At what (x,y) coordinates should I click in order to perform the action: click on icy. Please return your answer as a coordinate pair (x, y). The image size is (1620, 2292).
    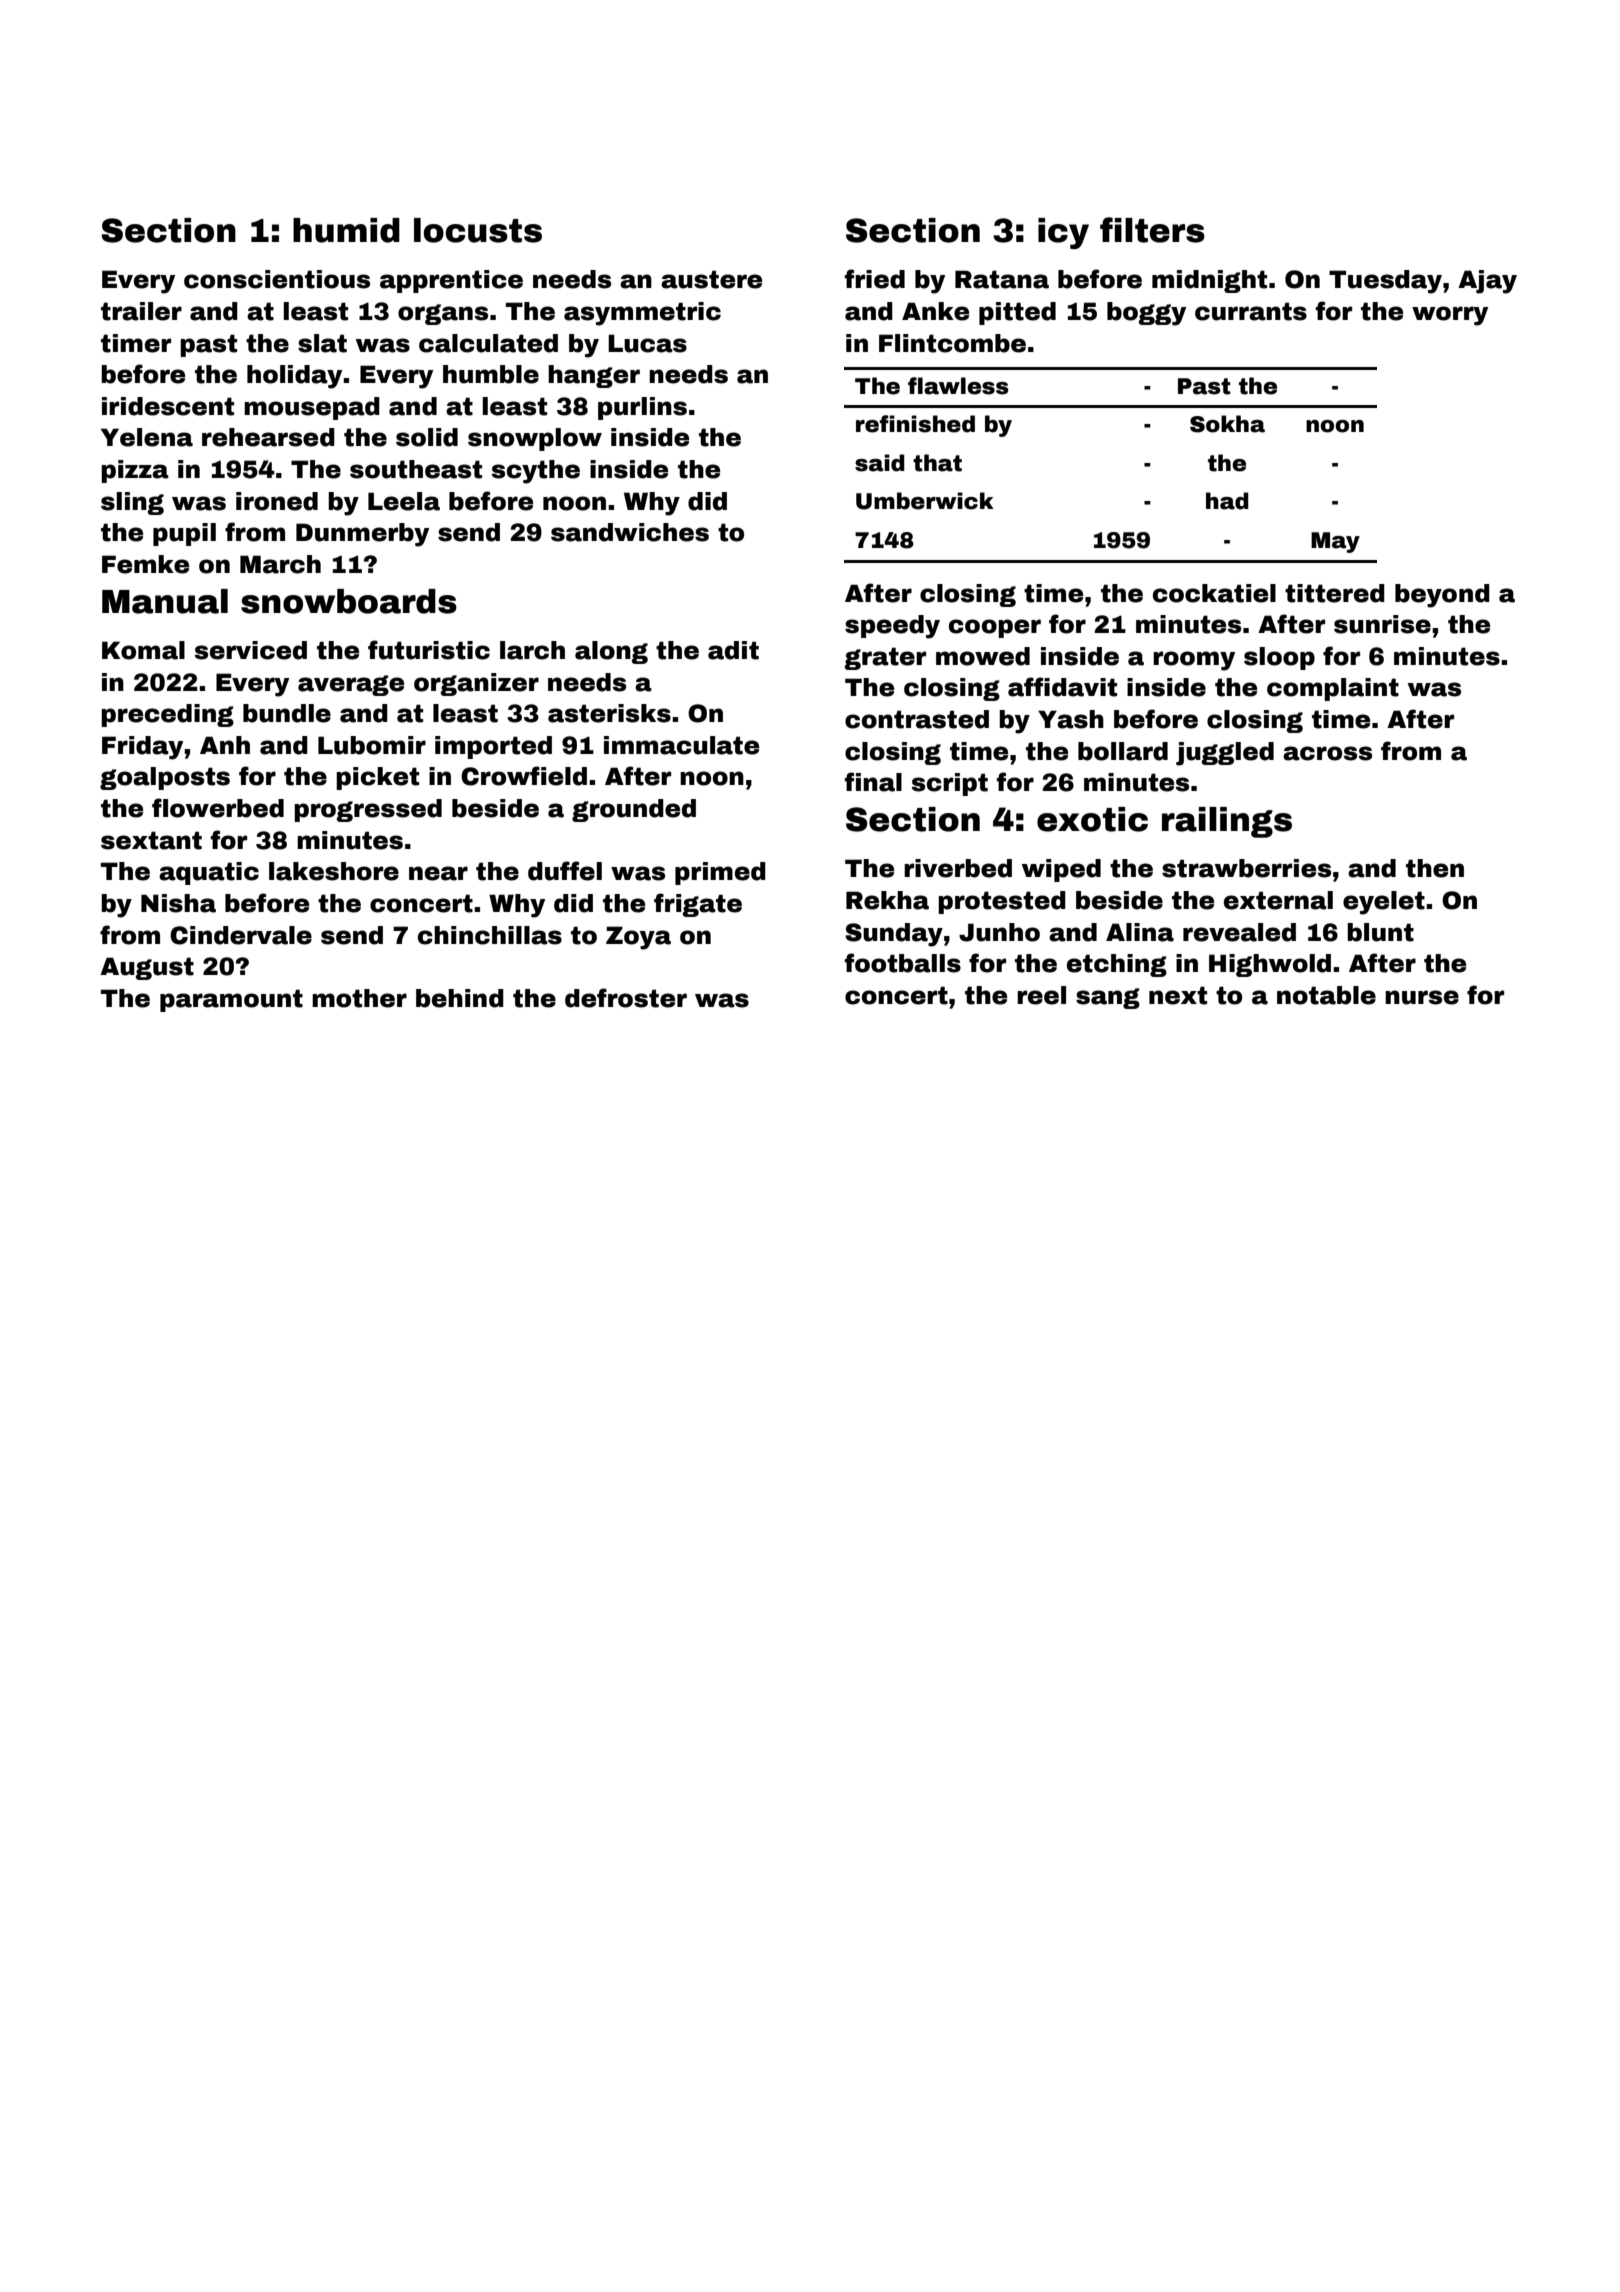
    Looking at the image, I should click on (1063, 233).
